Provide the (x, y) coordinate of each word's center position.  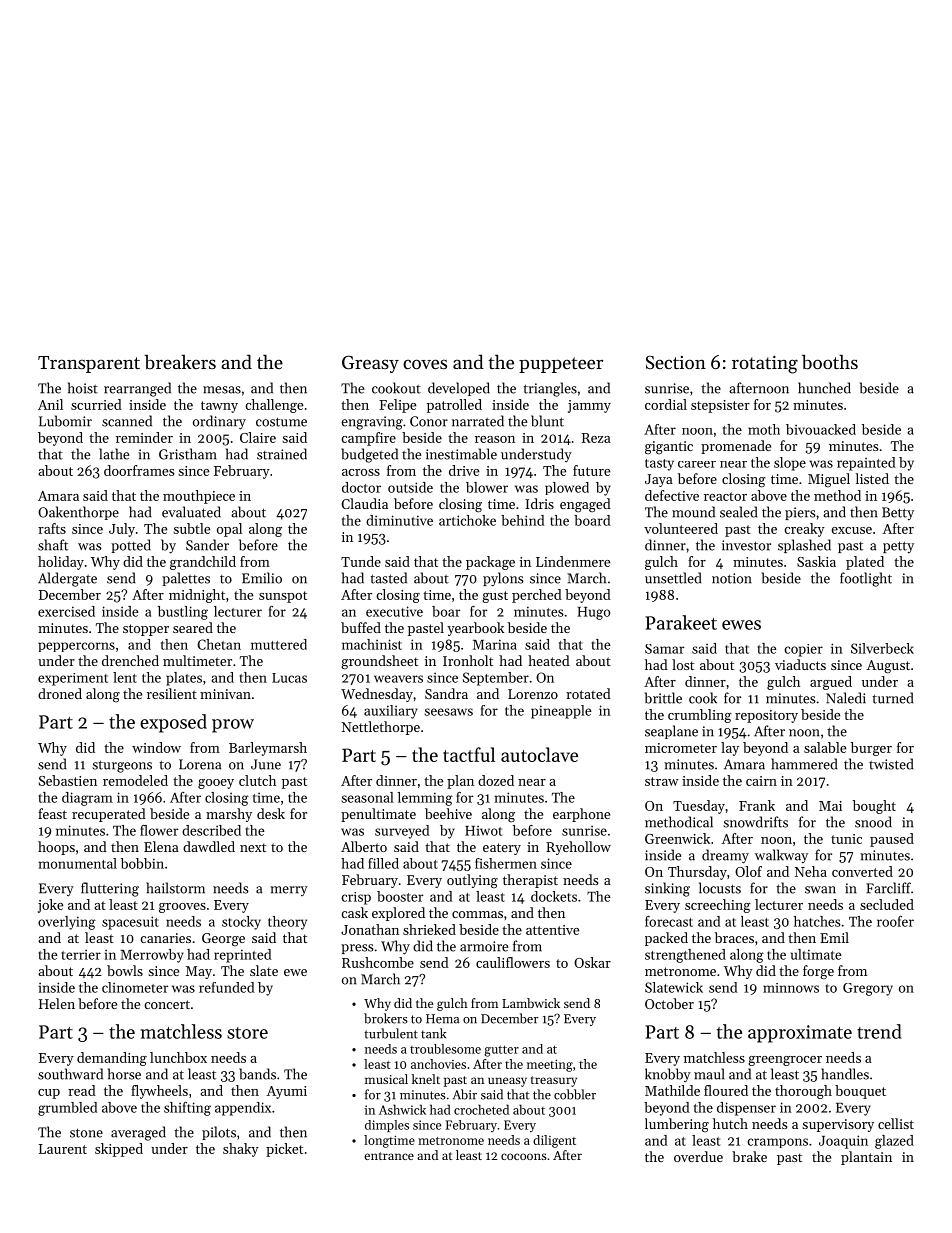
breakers (180, 361)
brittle (663, 698)
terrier (81, 954)
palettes (186, 579)
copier (804, 650)
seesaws (449, 712)
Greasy (370, 364)
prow (233, 726)
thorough (803, 1092)
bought (874, 807)
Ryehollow (578, 848)
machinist (372, 644)
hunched (824, 388)
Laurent (63, 1149)
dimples (387, 1126)
